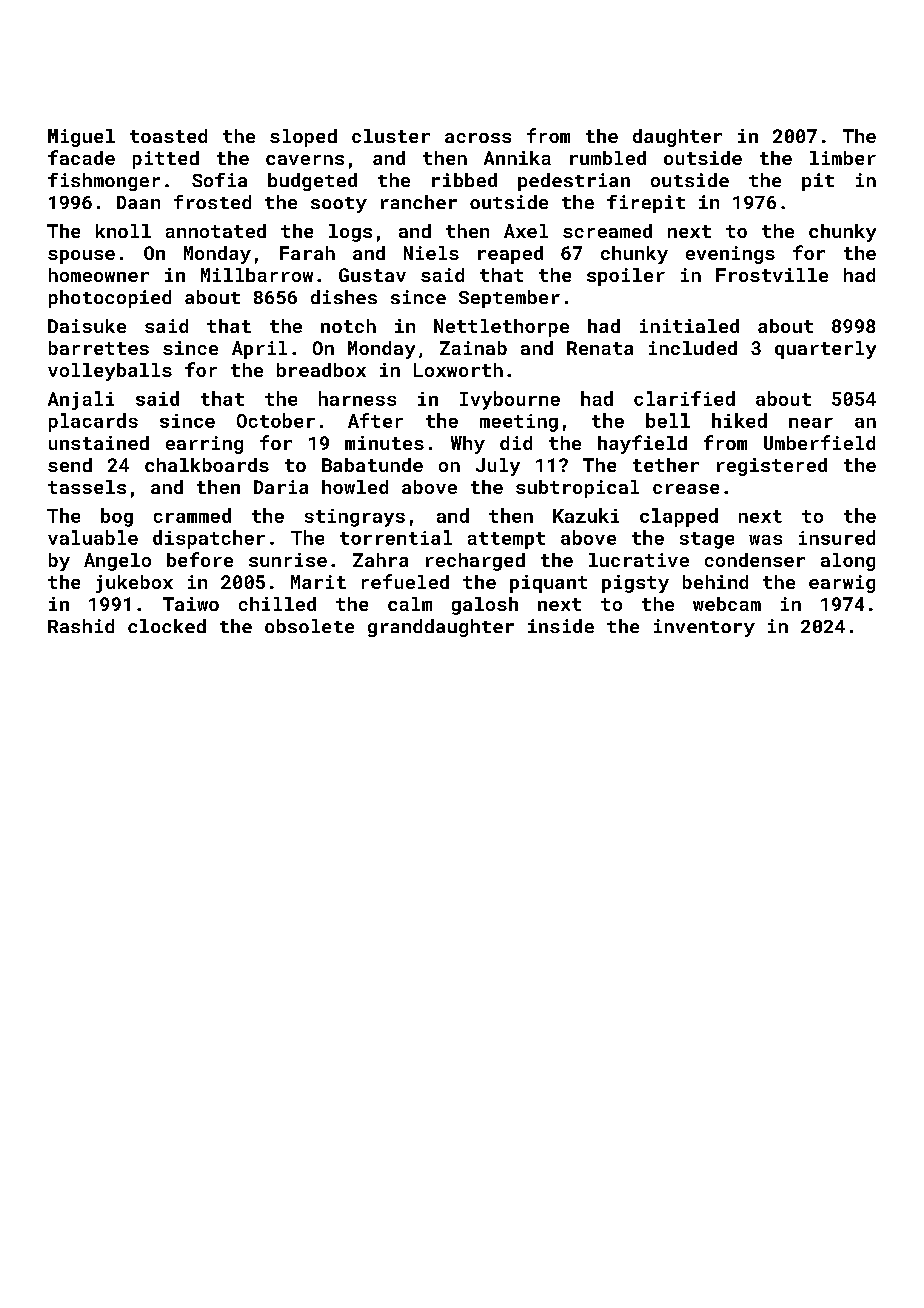 The width and height of the screenshot is (924, 1308). I want to click on notch, so click(348, 326).
